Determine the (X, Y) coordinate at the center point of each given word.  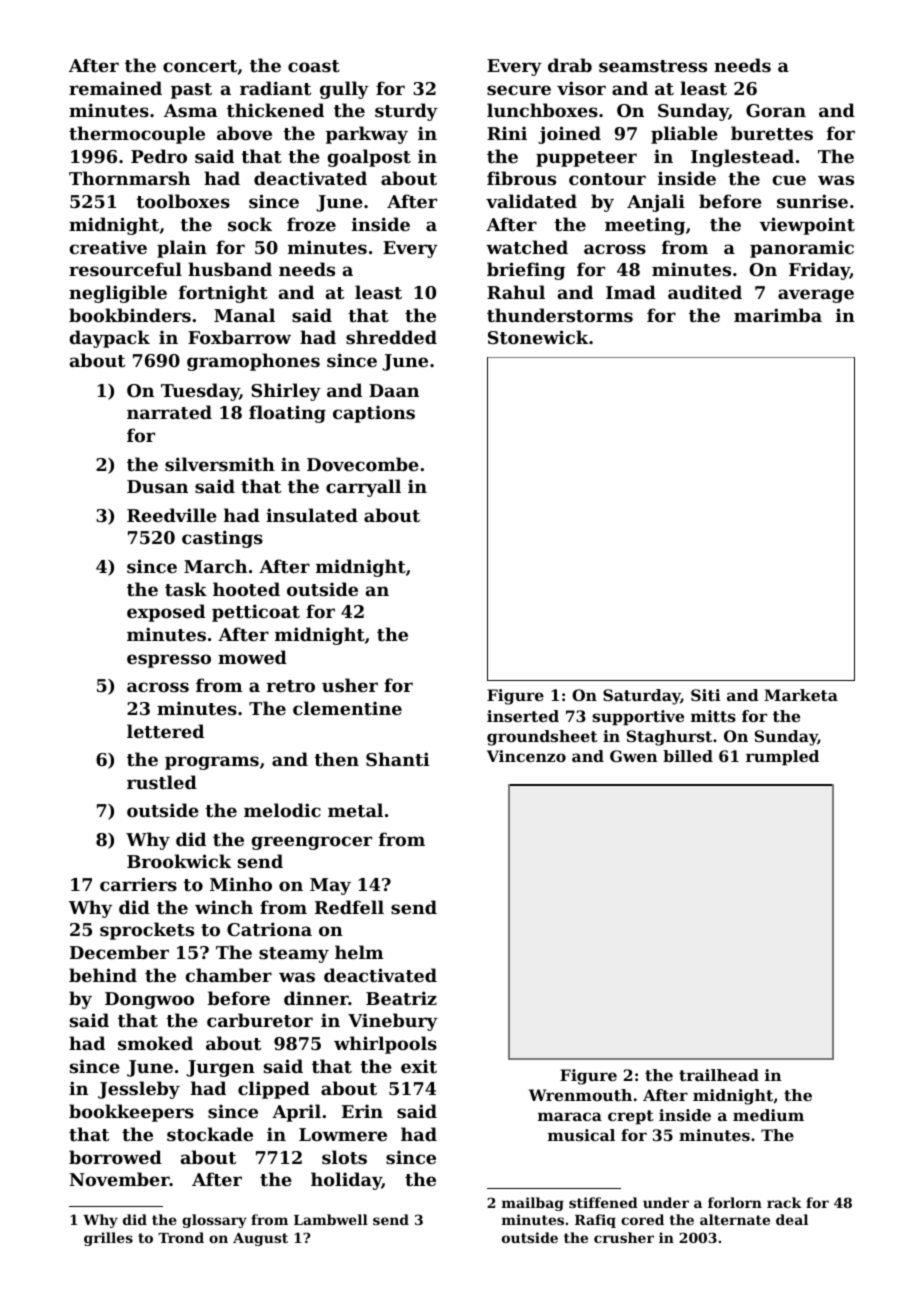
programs (212, 763)
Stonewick (538, 337)
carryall (363, 488)
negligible (118, 294)
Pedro (159, 156)
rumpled (782, 758)
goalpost (369, 158)
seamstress (653, 66)
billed (688, 756)
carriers (138, 884)
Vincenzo (526, 756)
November (120, 1179)
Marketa (801, 695)
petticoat (256, 613)
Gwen (634, 756)
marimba (778, 315)
